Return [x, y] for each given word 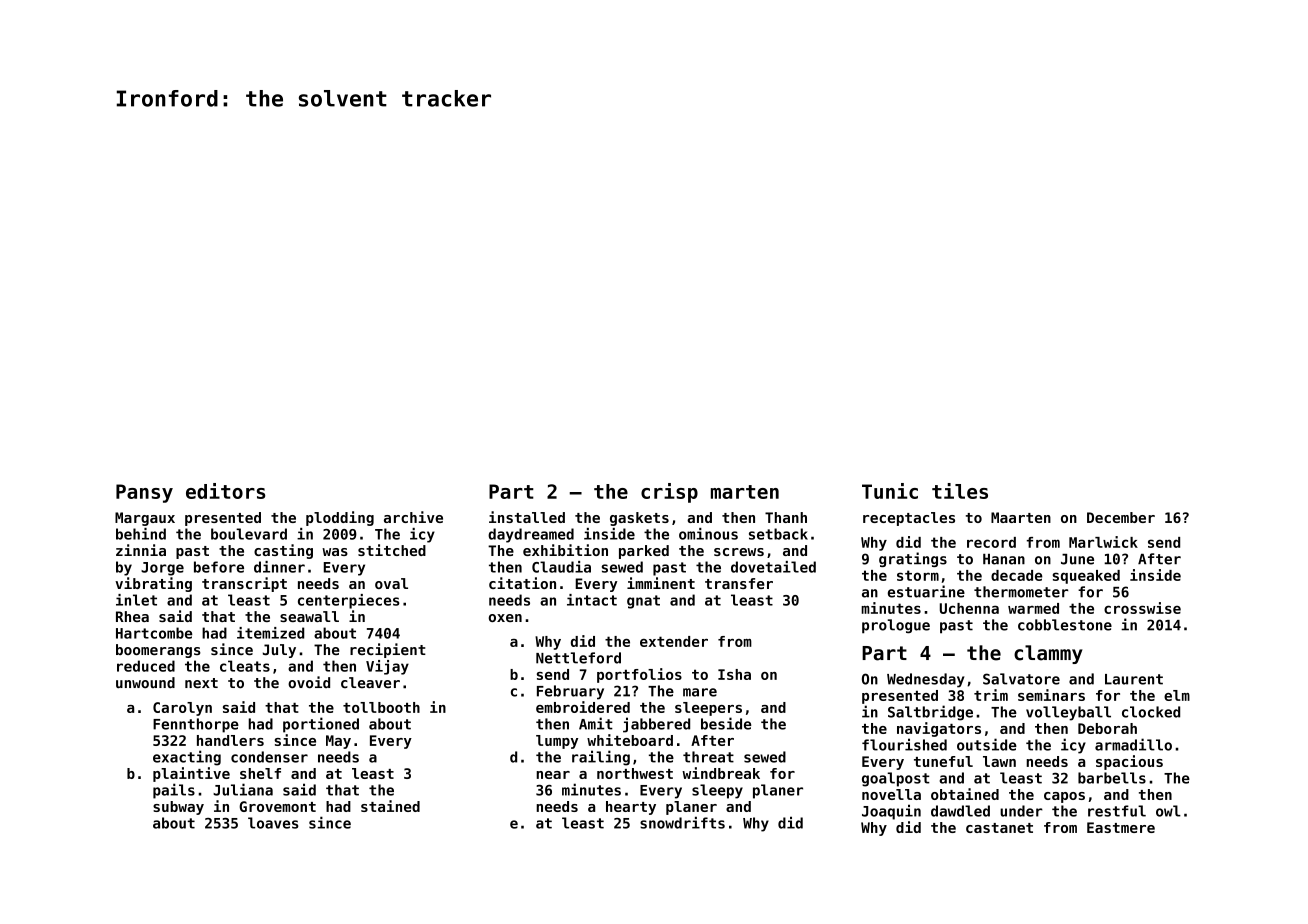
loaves [273, 823]
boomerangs [158, 651]
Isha [734, 674]
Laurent [1134, 679]
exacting [187, 758]
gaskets [639, 519]
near [553, 775]
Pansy [144, 493]
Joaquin [891, 812]
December [1121, 517]
